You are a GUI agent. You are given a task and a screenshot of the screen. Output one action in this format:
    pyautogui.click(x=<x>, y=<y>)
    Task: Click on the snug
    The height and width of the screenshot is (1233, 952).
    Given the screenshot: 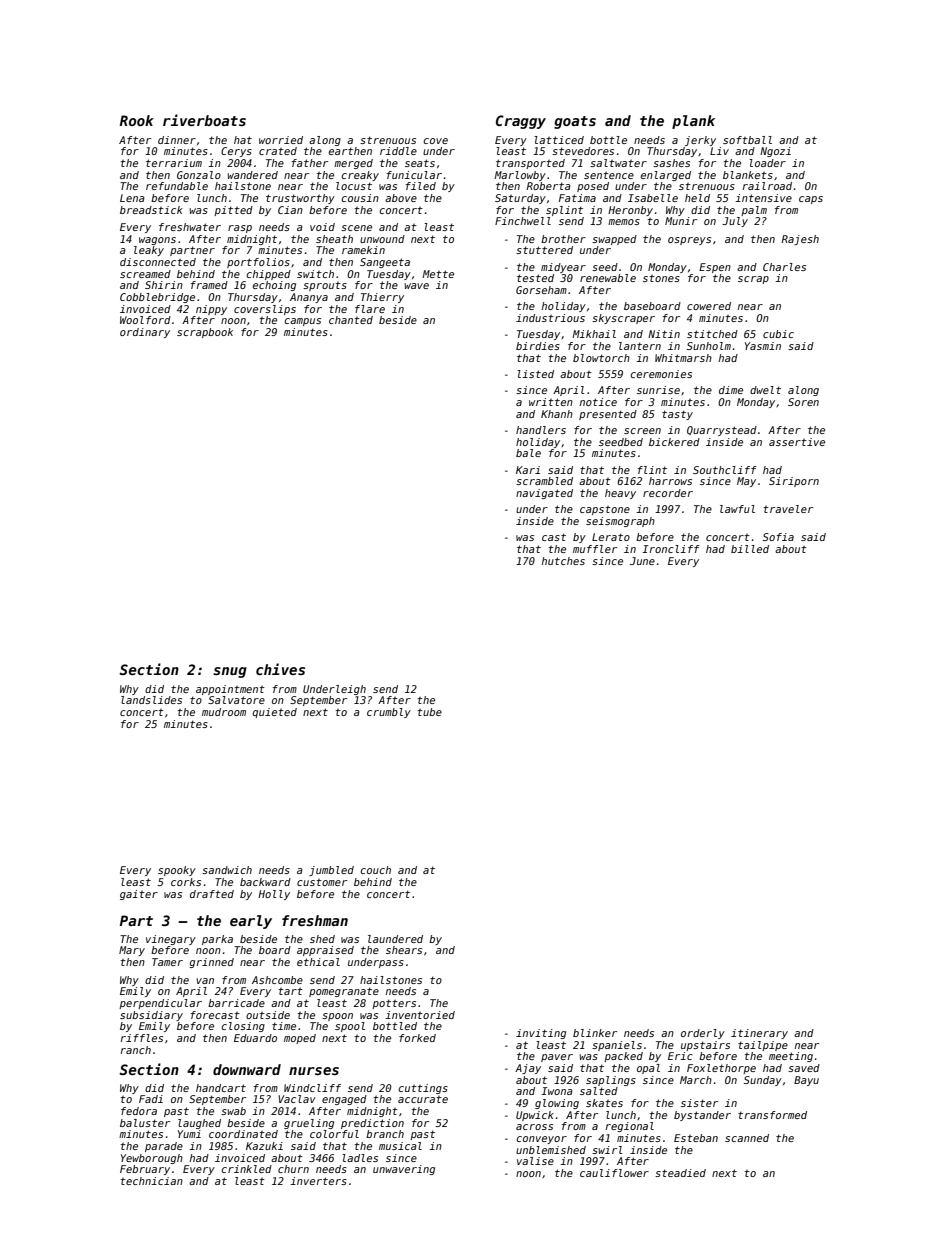 What is the action you would take?
    pyautogui.click(x=230, y=672)
